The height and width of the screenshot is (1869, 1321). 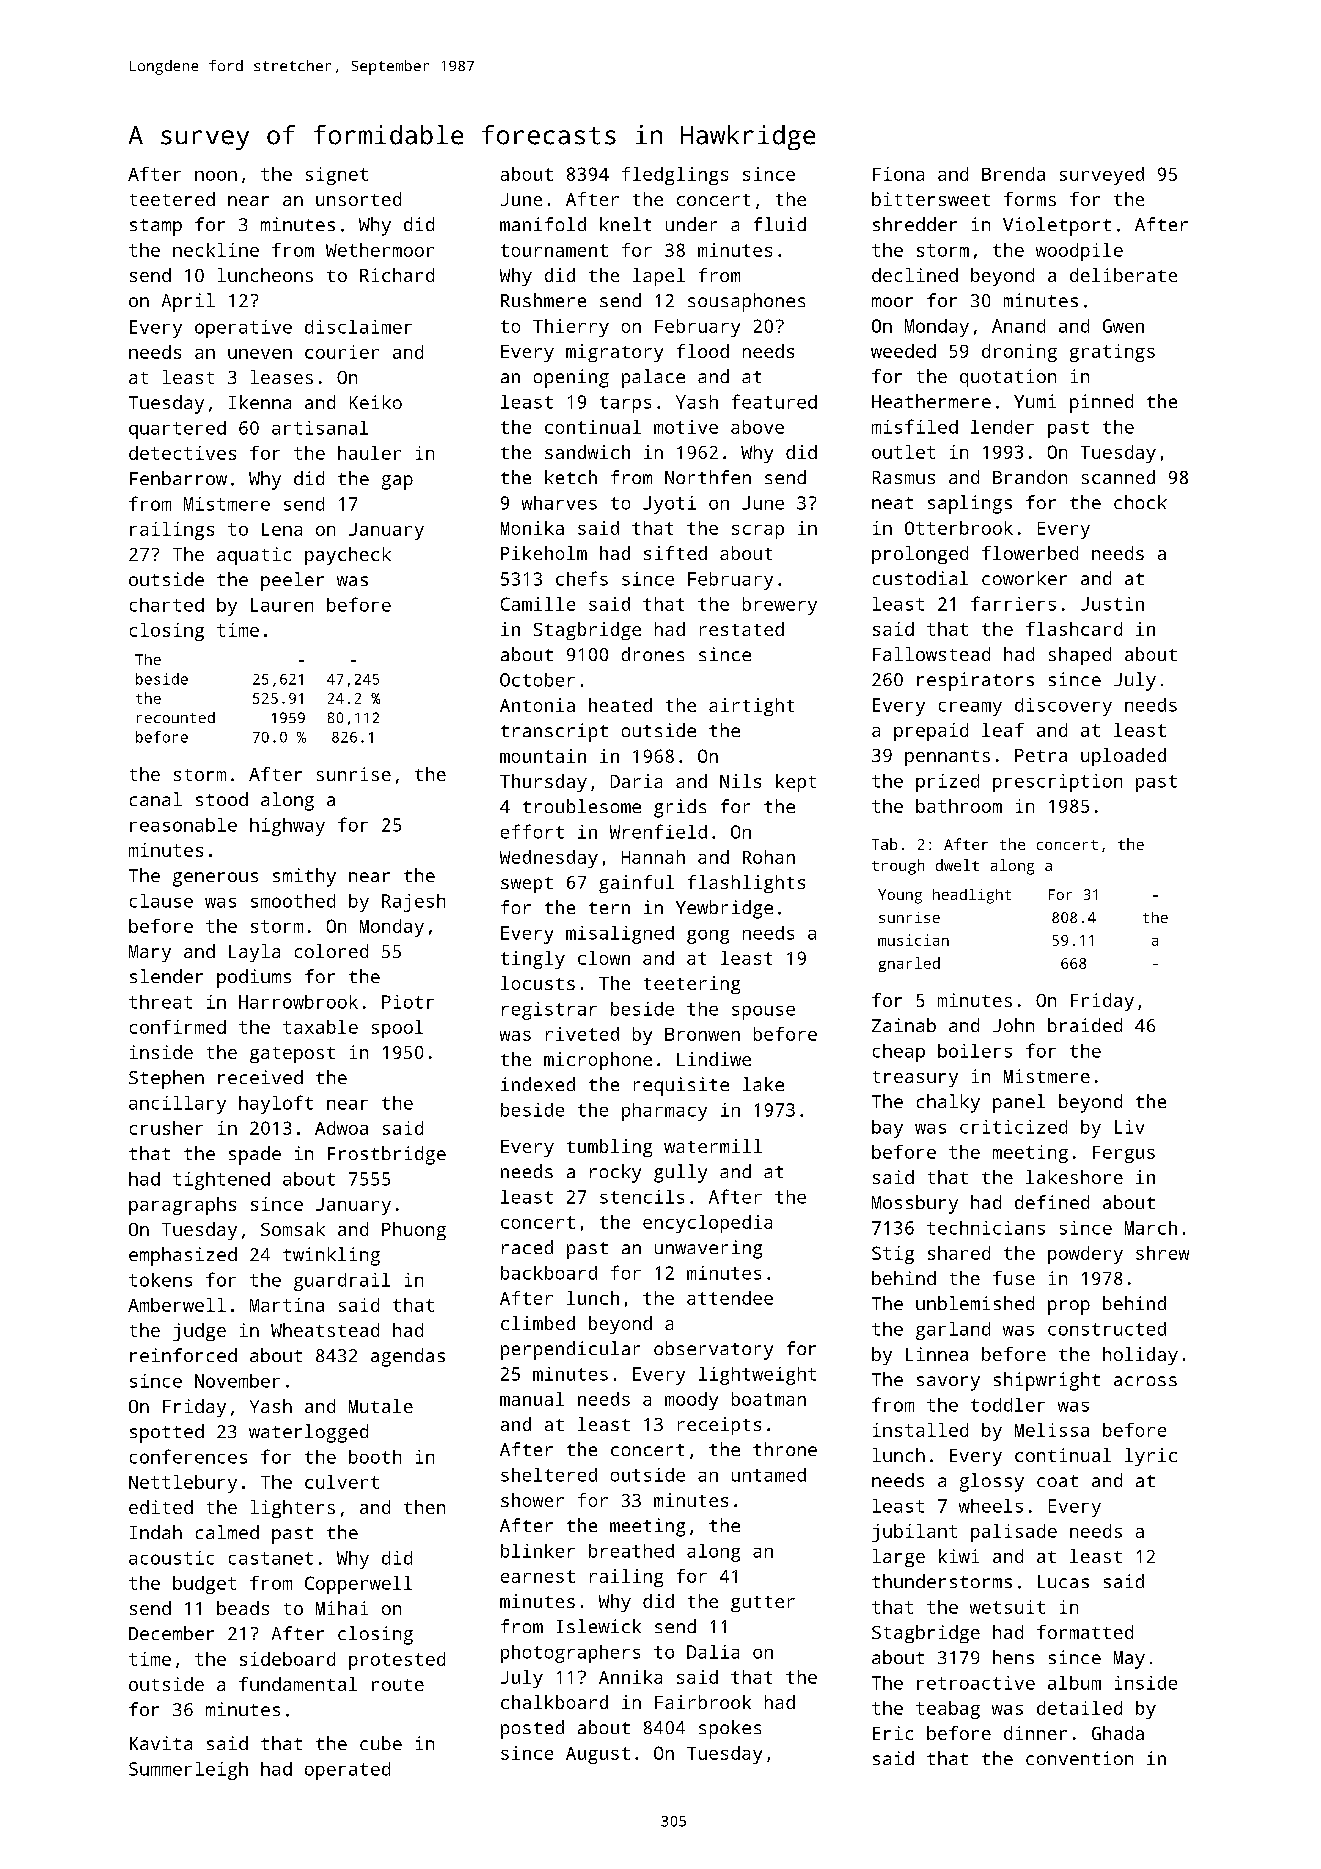 I want to click on indexed, so click(x=538, y=1084).
